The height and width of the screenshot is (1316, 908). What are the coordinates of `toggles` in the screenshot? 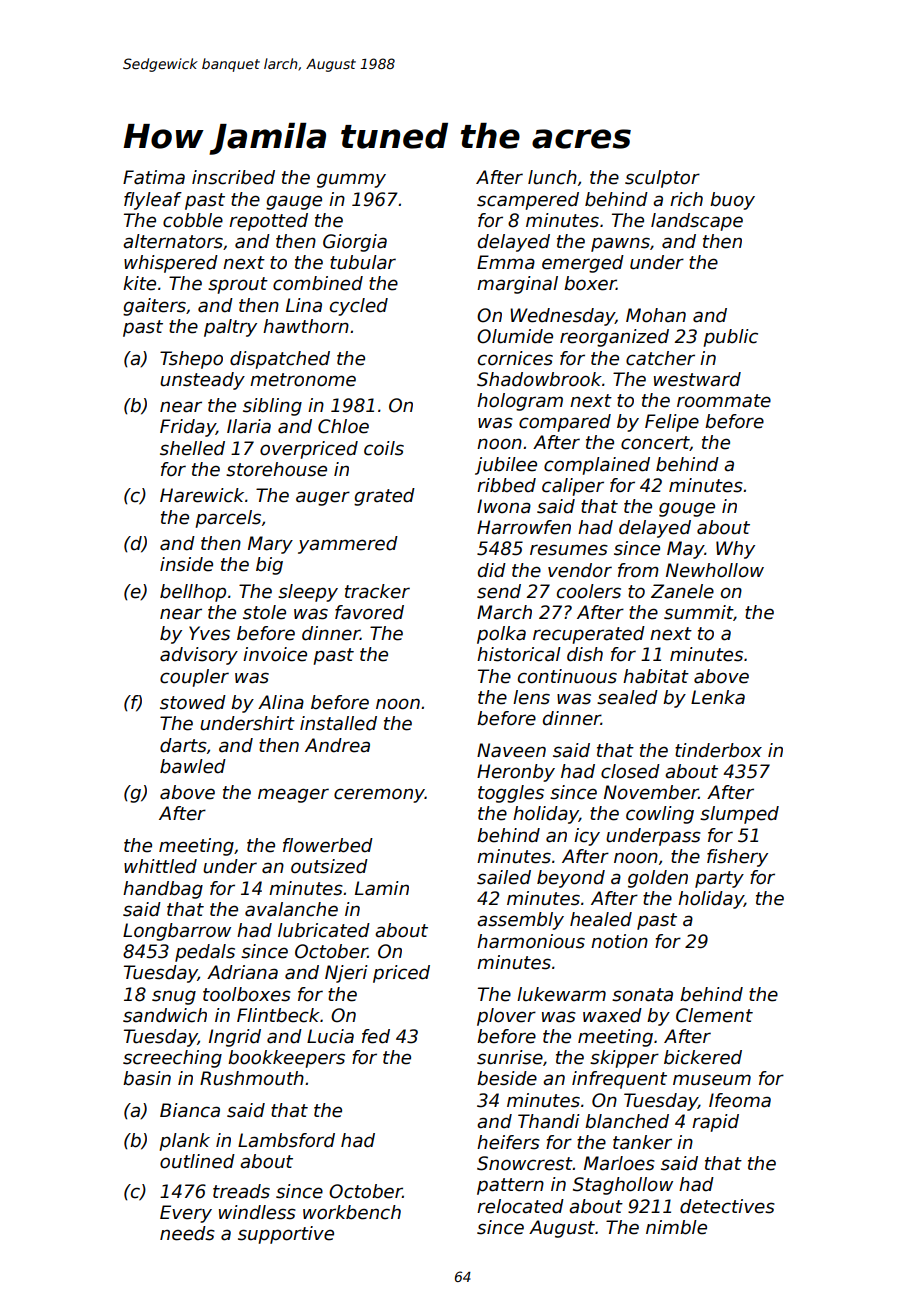 It's located at (511, 794).
